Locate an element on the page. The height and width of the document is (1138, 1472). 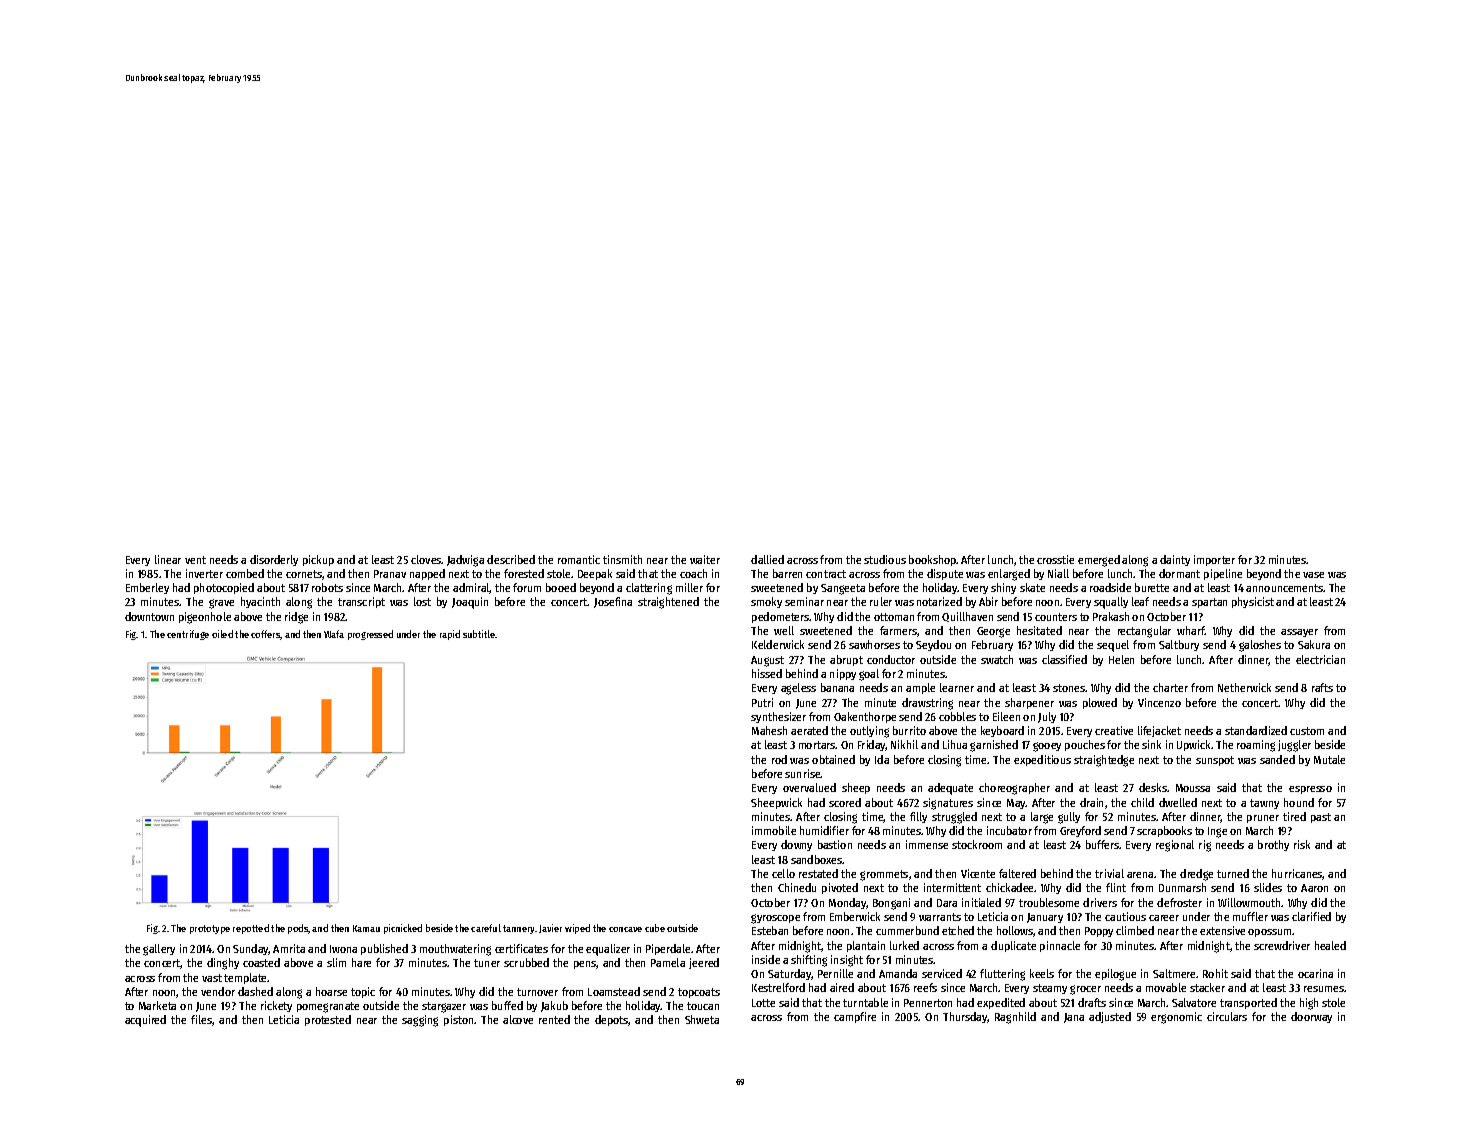
electrician is located at coordinates (1320, 659).
